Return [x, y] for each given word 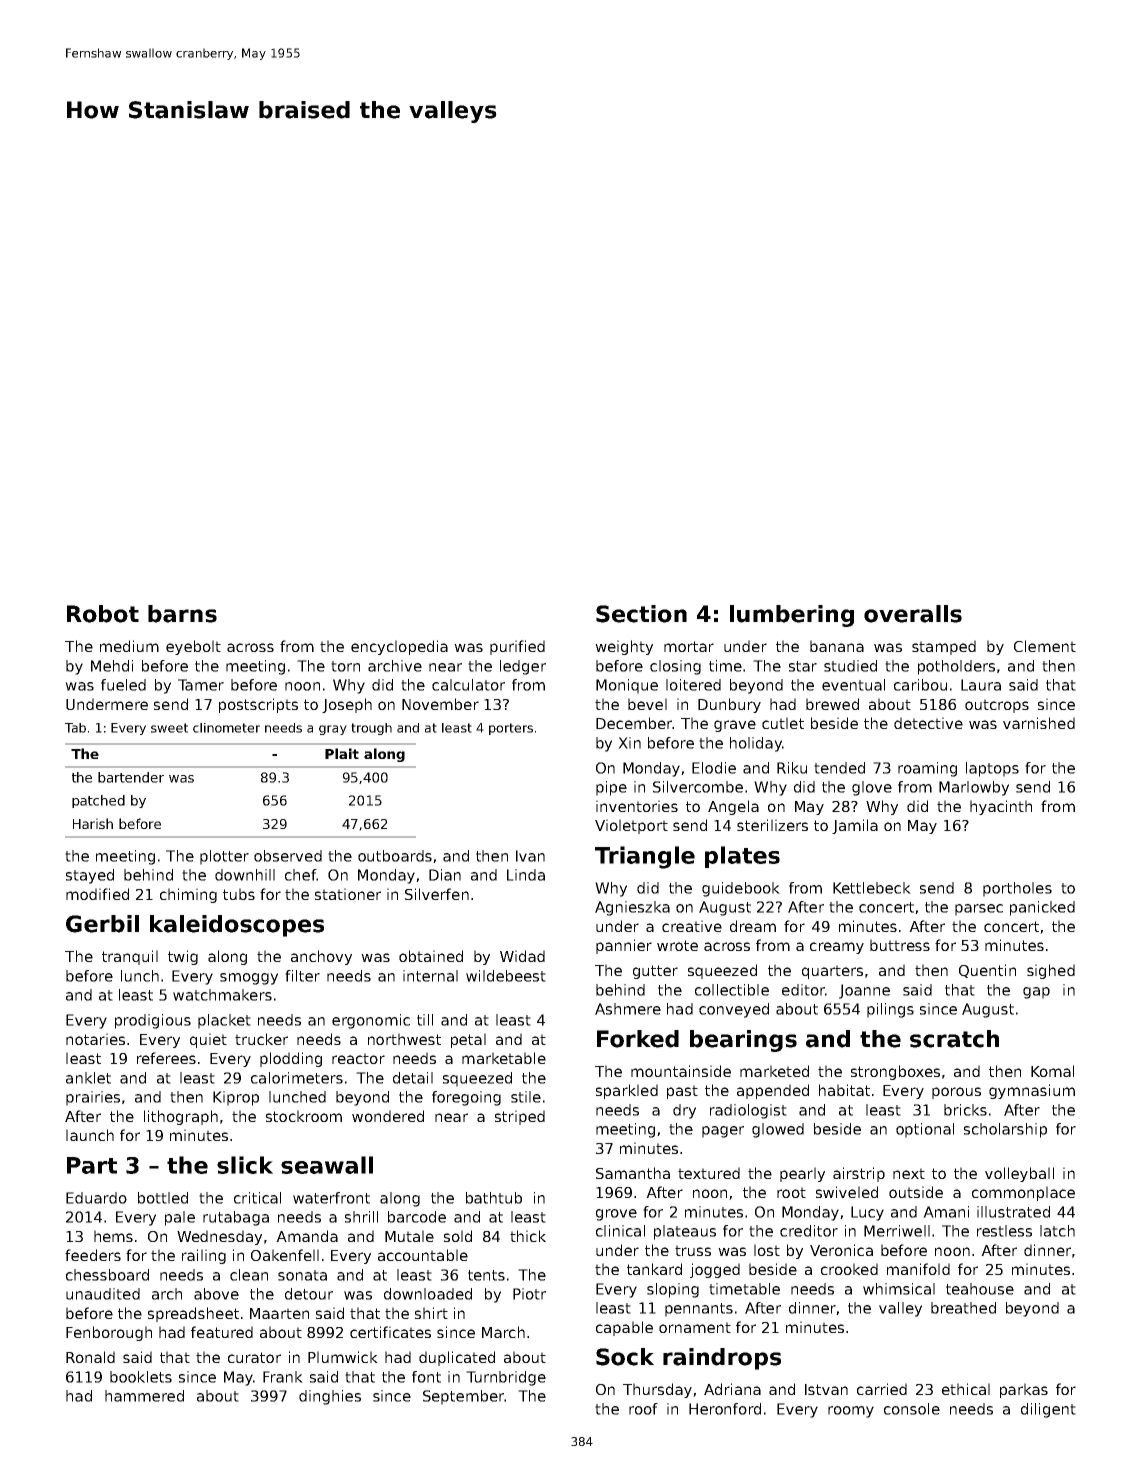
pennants [699, 1310]
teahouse [980, 1289]
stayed [90, 876]
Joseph [347, 705]
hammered [144, 1396]
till [425, 1020]
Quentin [987, 971]
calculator [468, 685]
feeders [93, 1255]
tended [839, 768]
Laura [981, 685]
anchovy [321, 957]
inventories [637, 806]
